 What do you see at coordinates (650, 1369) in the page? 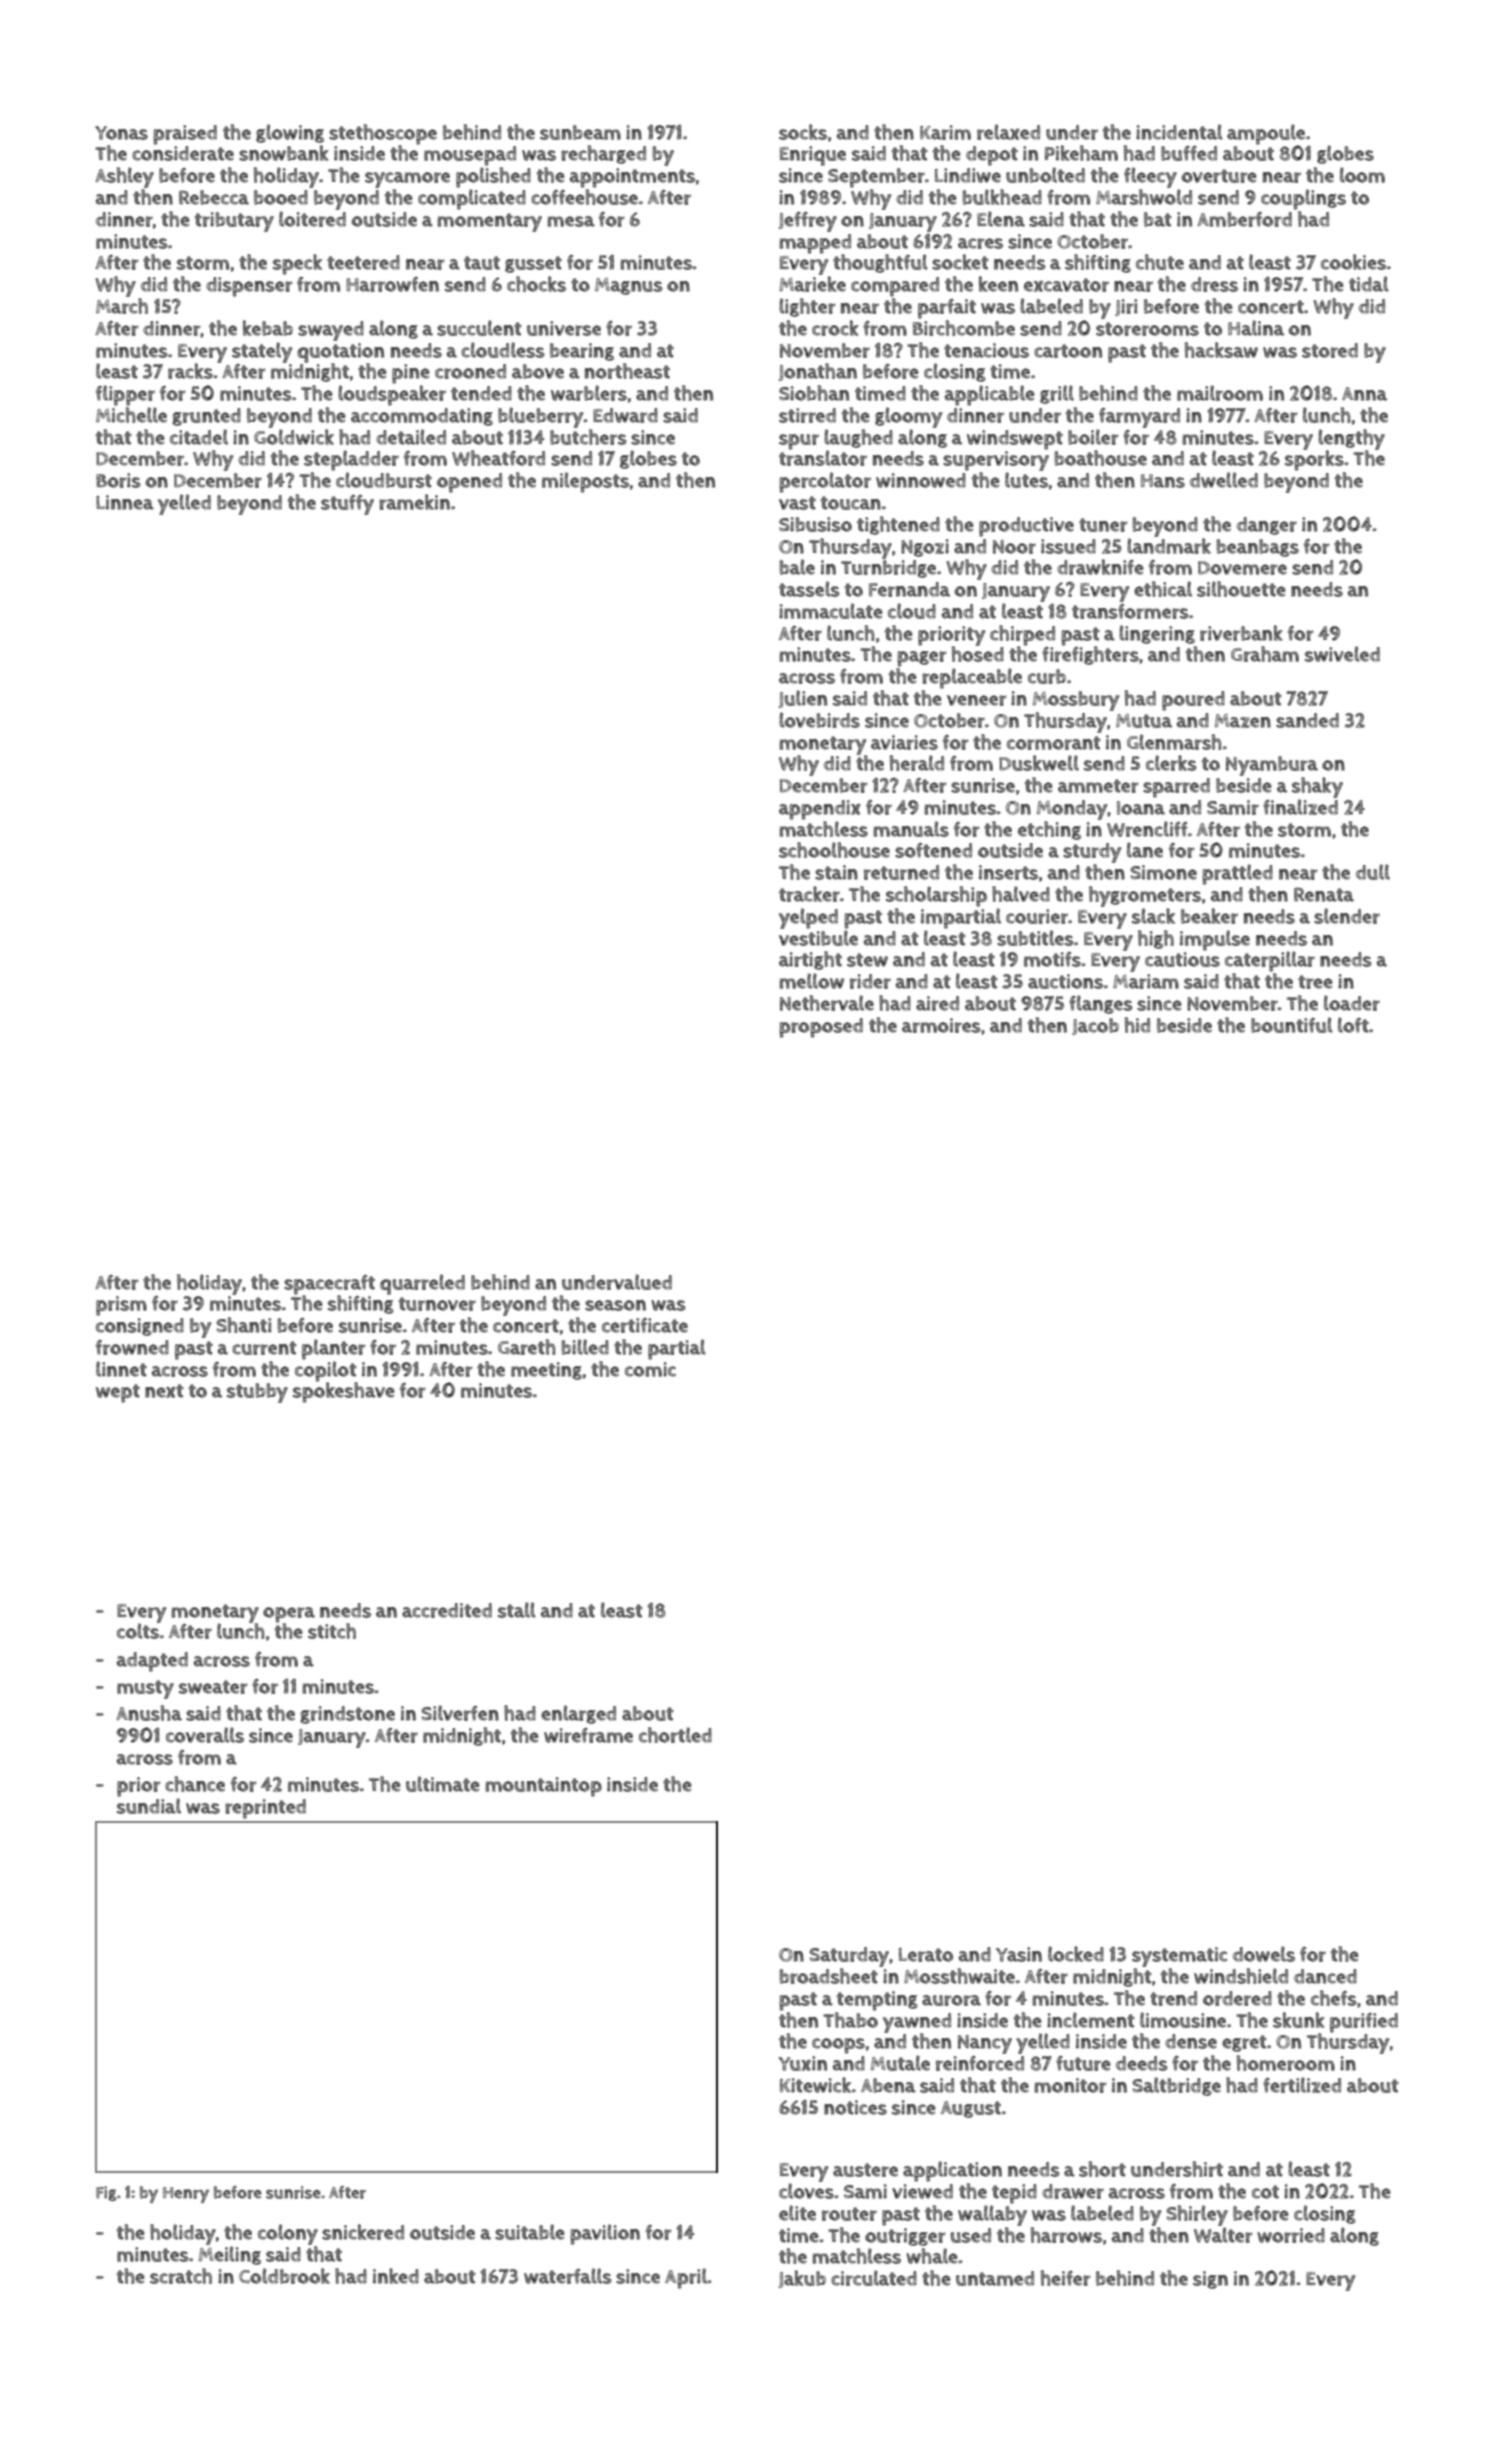
I see `comic` at bounding box center [650, 1369].
